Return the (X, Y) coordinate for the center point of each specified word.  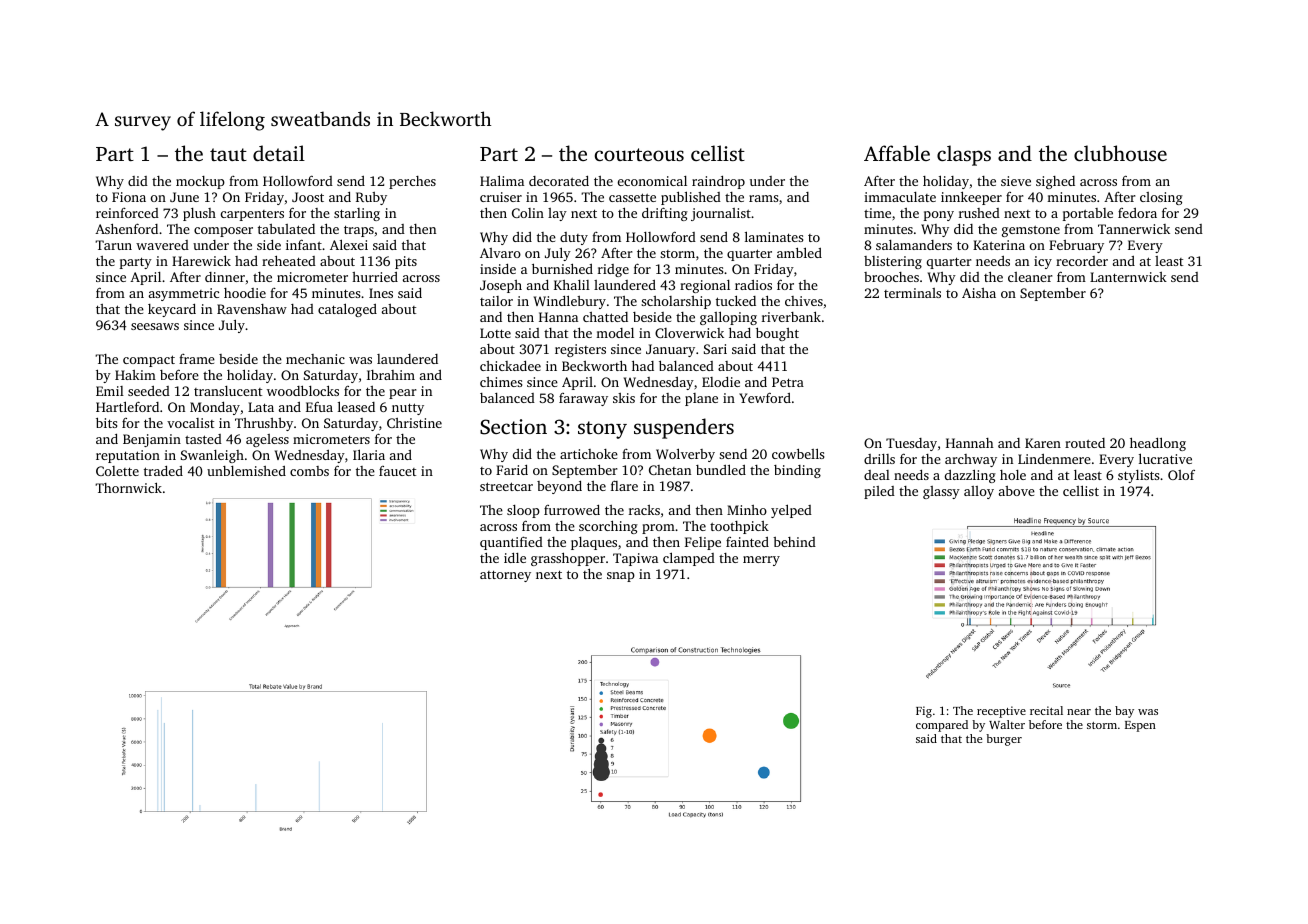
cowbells (798, 453)
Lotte (495, 333)
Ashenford (126, 228)
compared (942, 726)
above (1017, 491)
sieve (1016, 181)
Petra (788, 382)
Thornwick (128, 487)
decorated (559, 181)
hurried (375, 277)
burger (1004, 740)
